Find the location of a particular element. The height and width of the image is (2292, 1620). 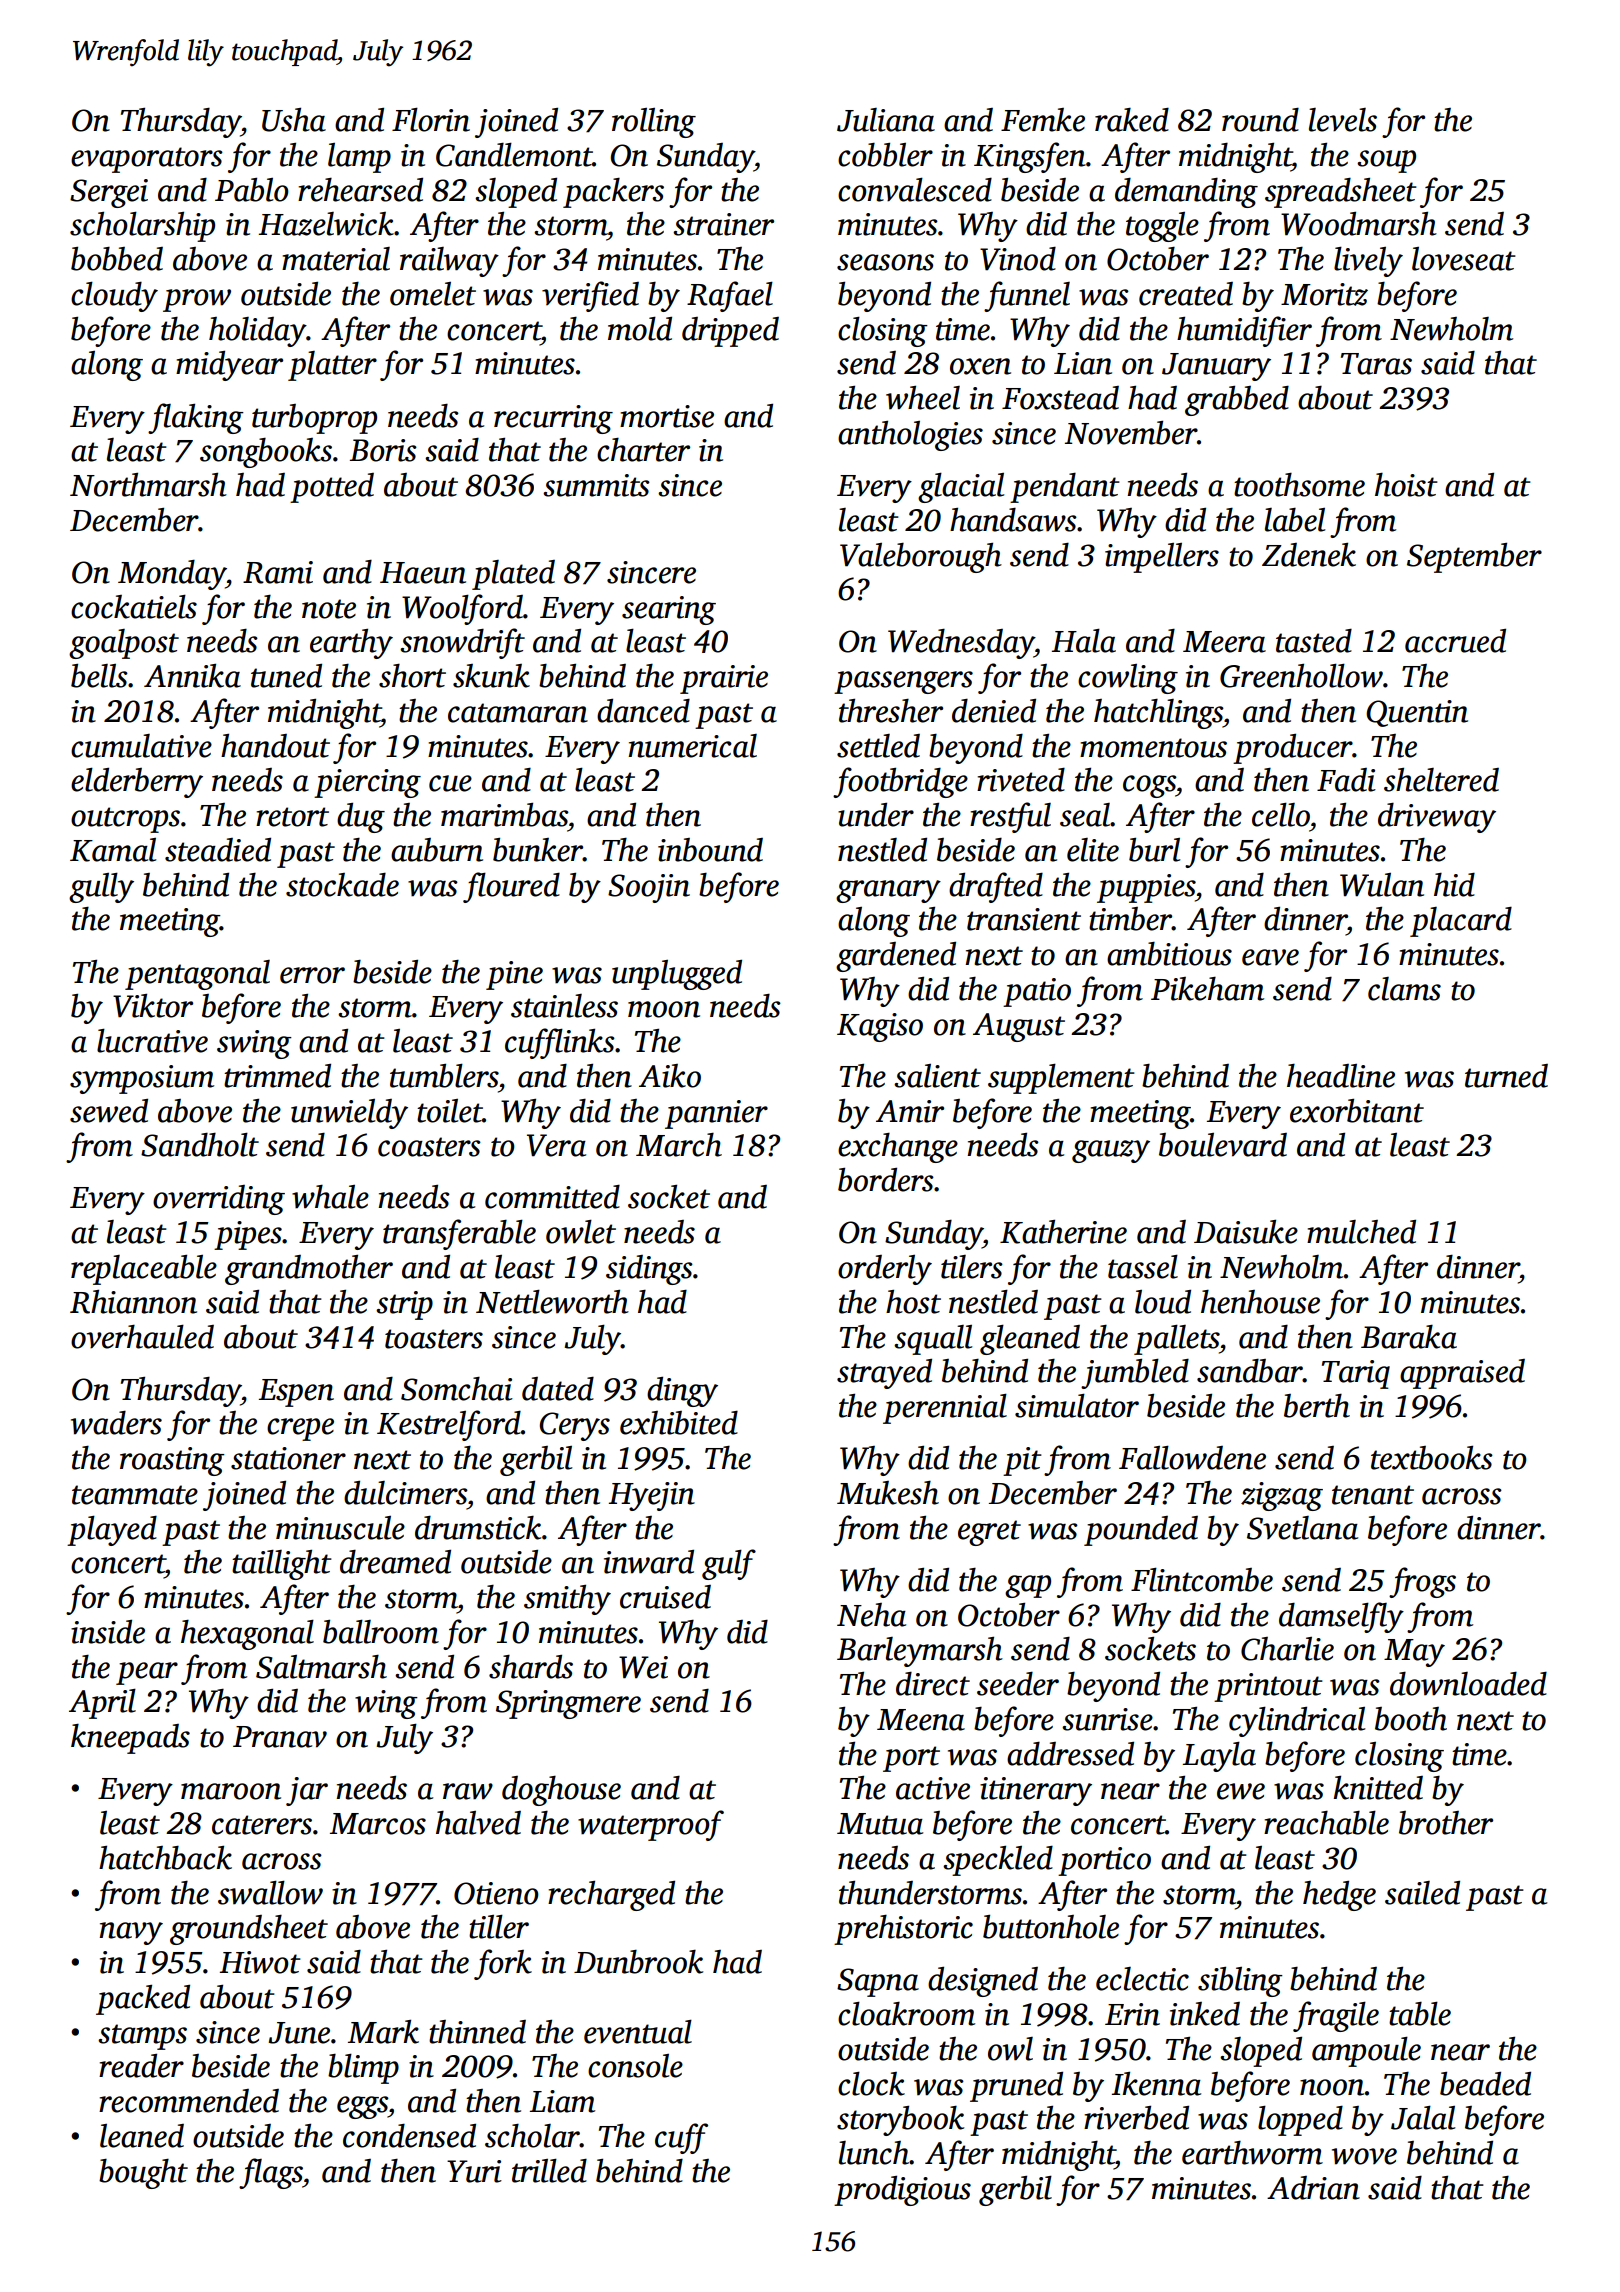

Adrian is located at coordinates (1313, 2188).
